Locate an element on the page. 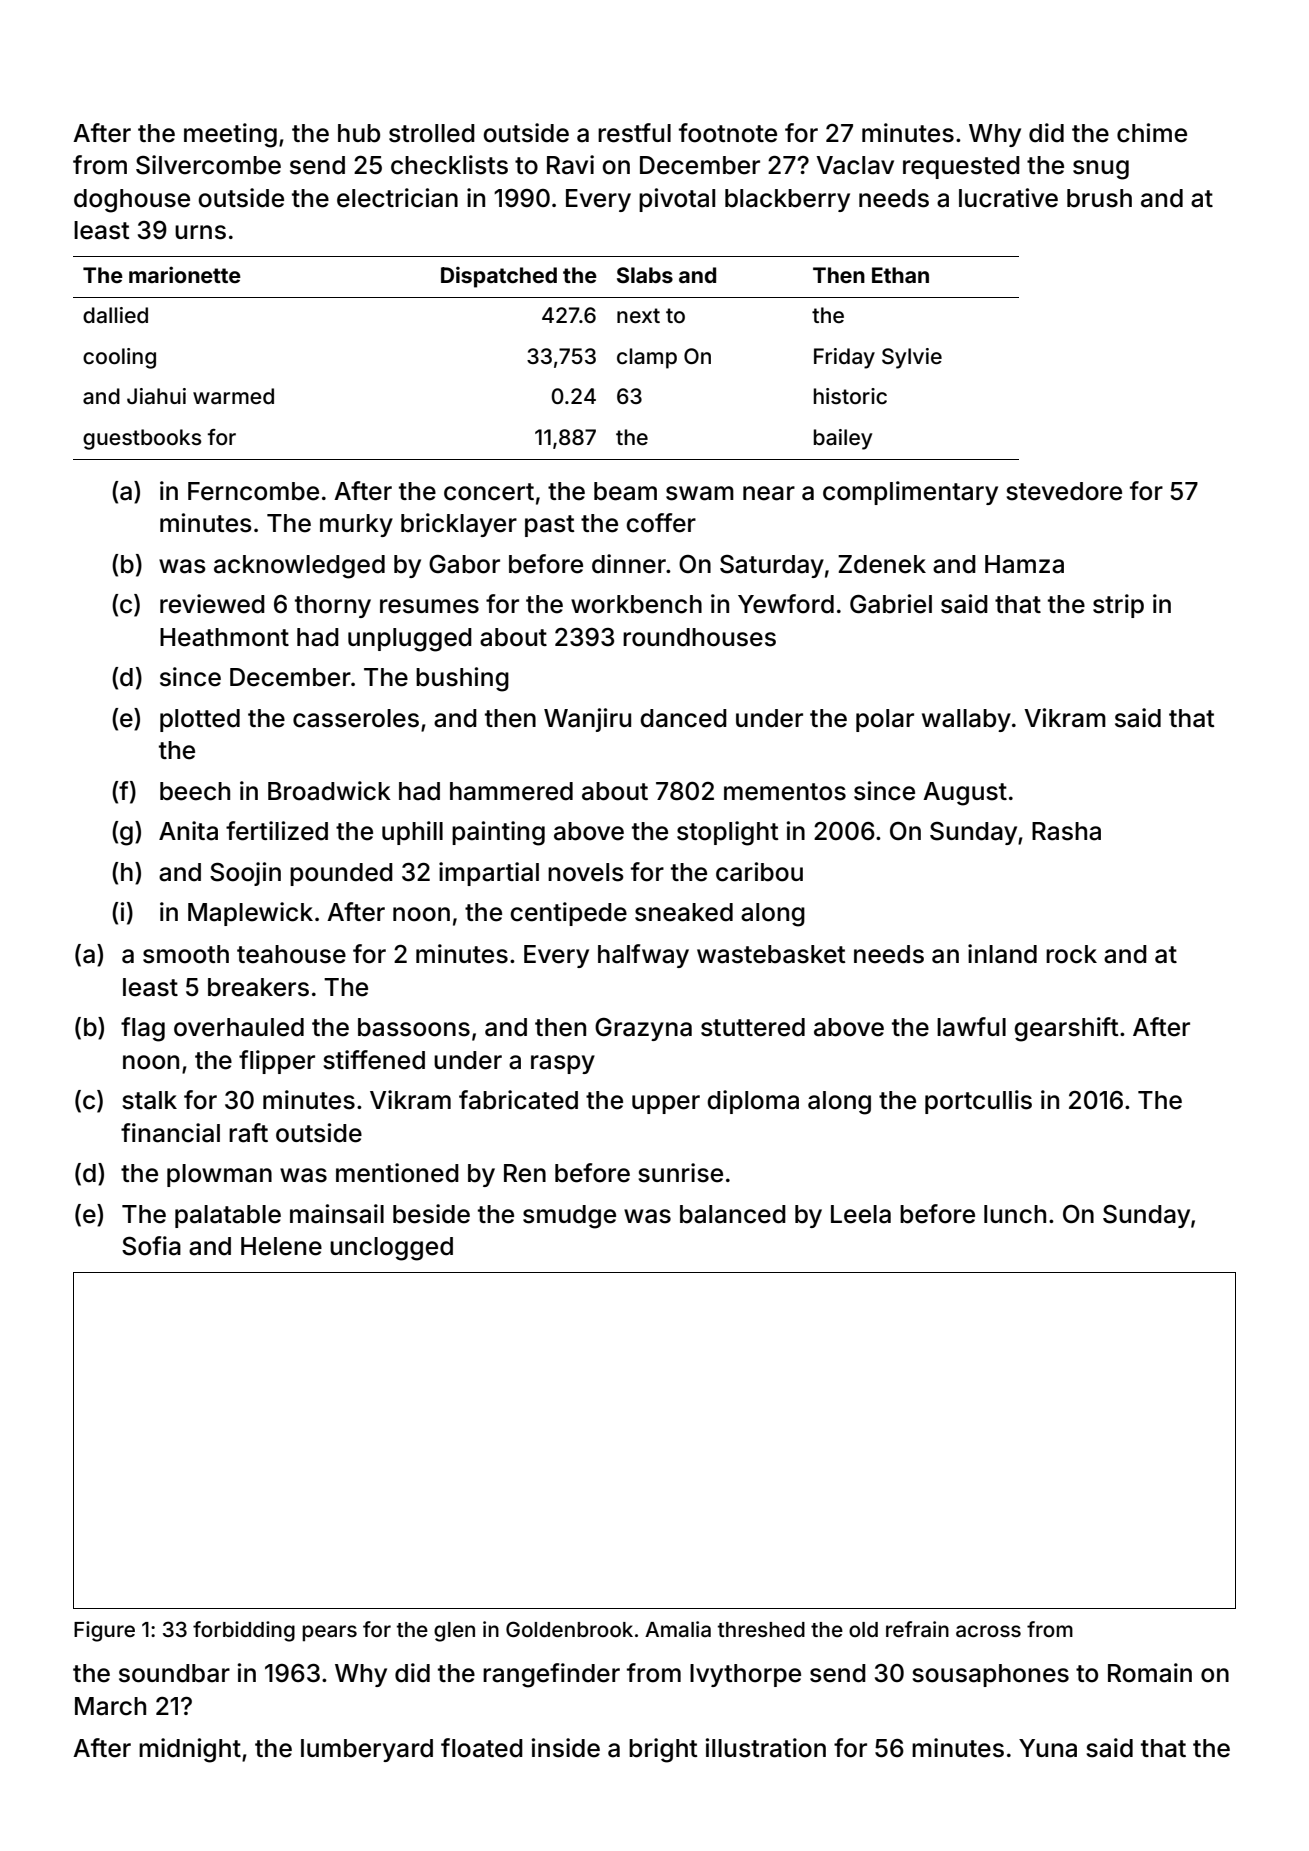 The height and width of the document is (1851, 1309). chime is located at coordinates (1152, 133).
